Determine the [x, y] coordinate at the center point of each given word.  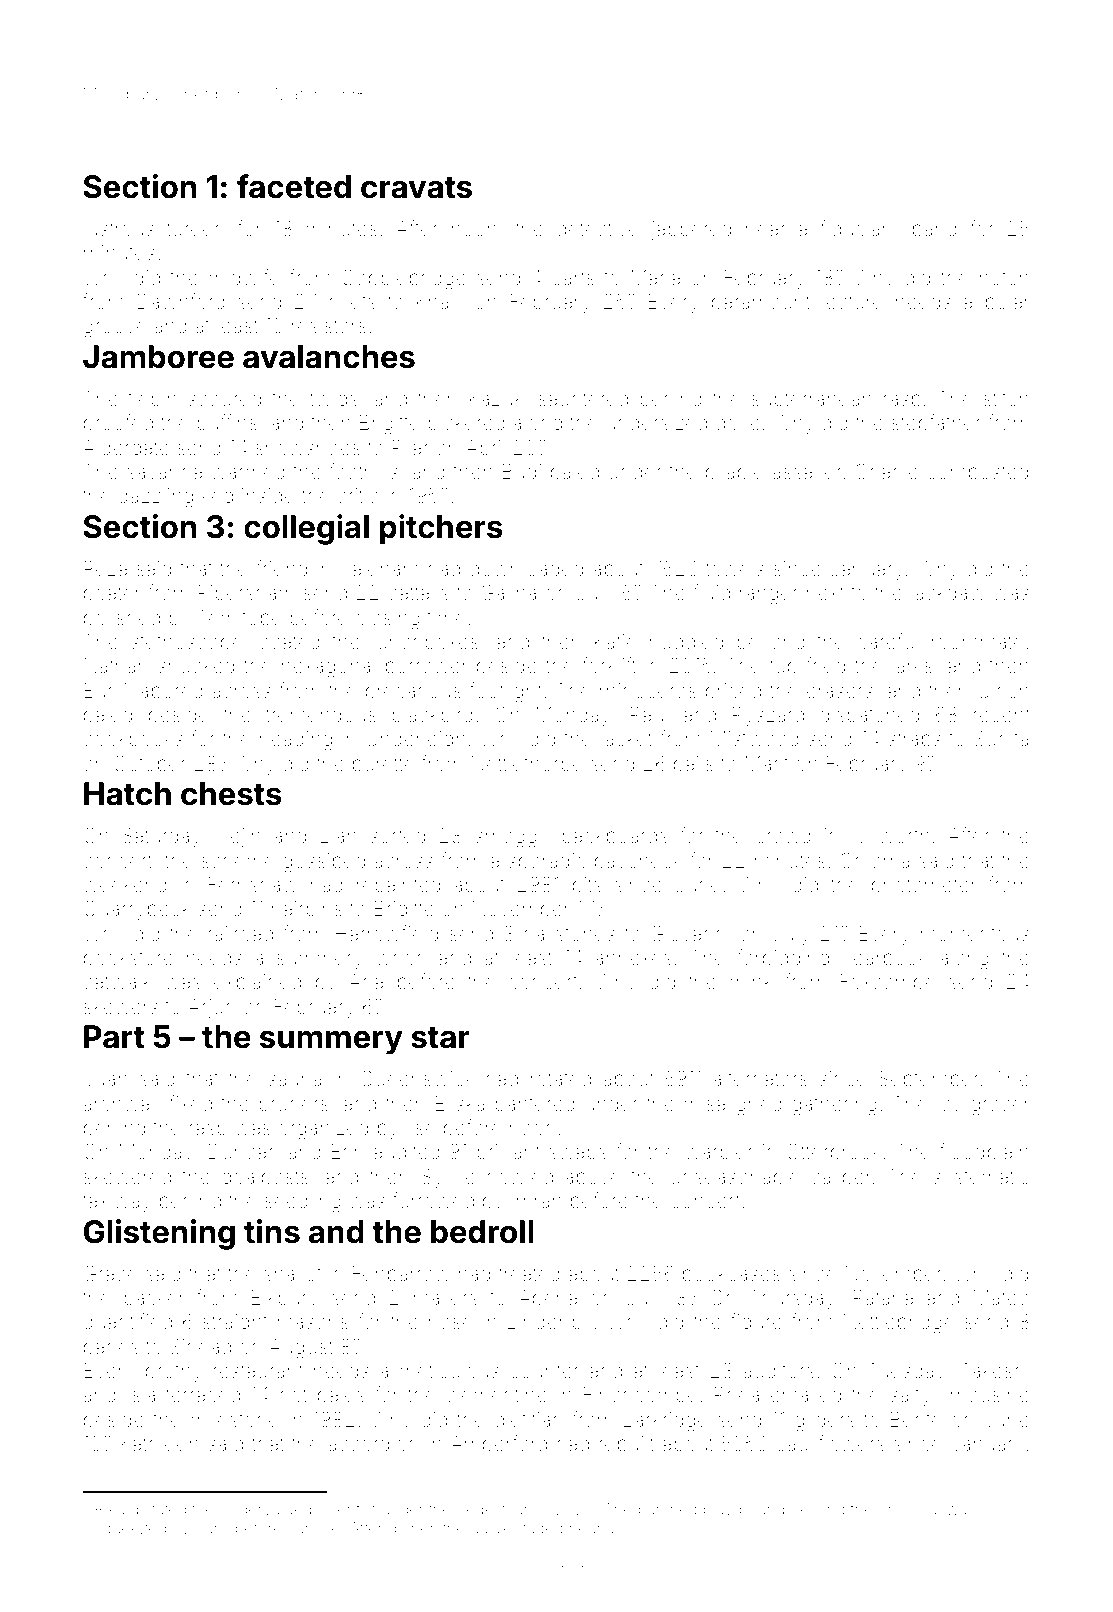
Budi [522, 471]
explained [257, 983]
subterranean [811, 398]
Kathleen [159, 1443]
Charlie [886, 471]
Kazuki [498, 398]
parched [668, 1509]
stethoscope [187, 643]
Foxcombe [888, 981]
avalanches [329, 357]
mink [751, 981]
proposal [909, 1510]
